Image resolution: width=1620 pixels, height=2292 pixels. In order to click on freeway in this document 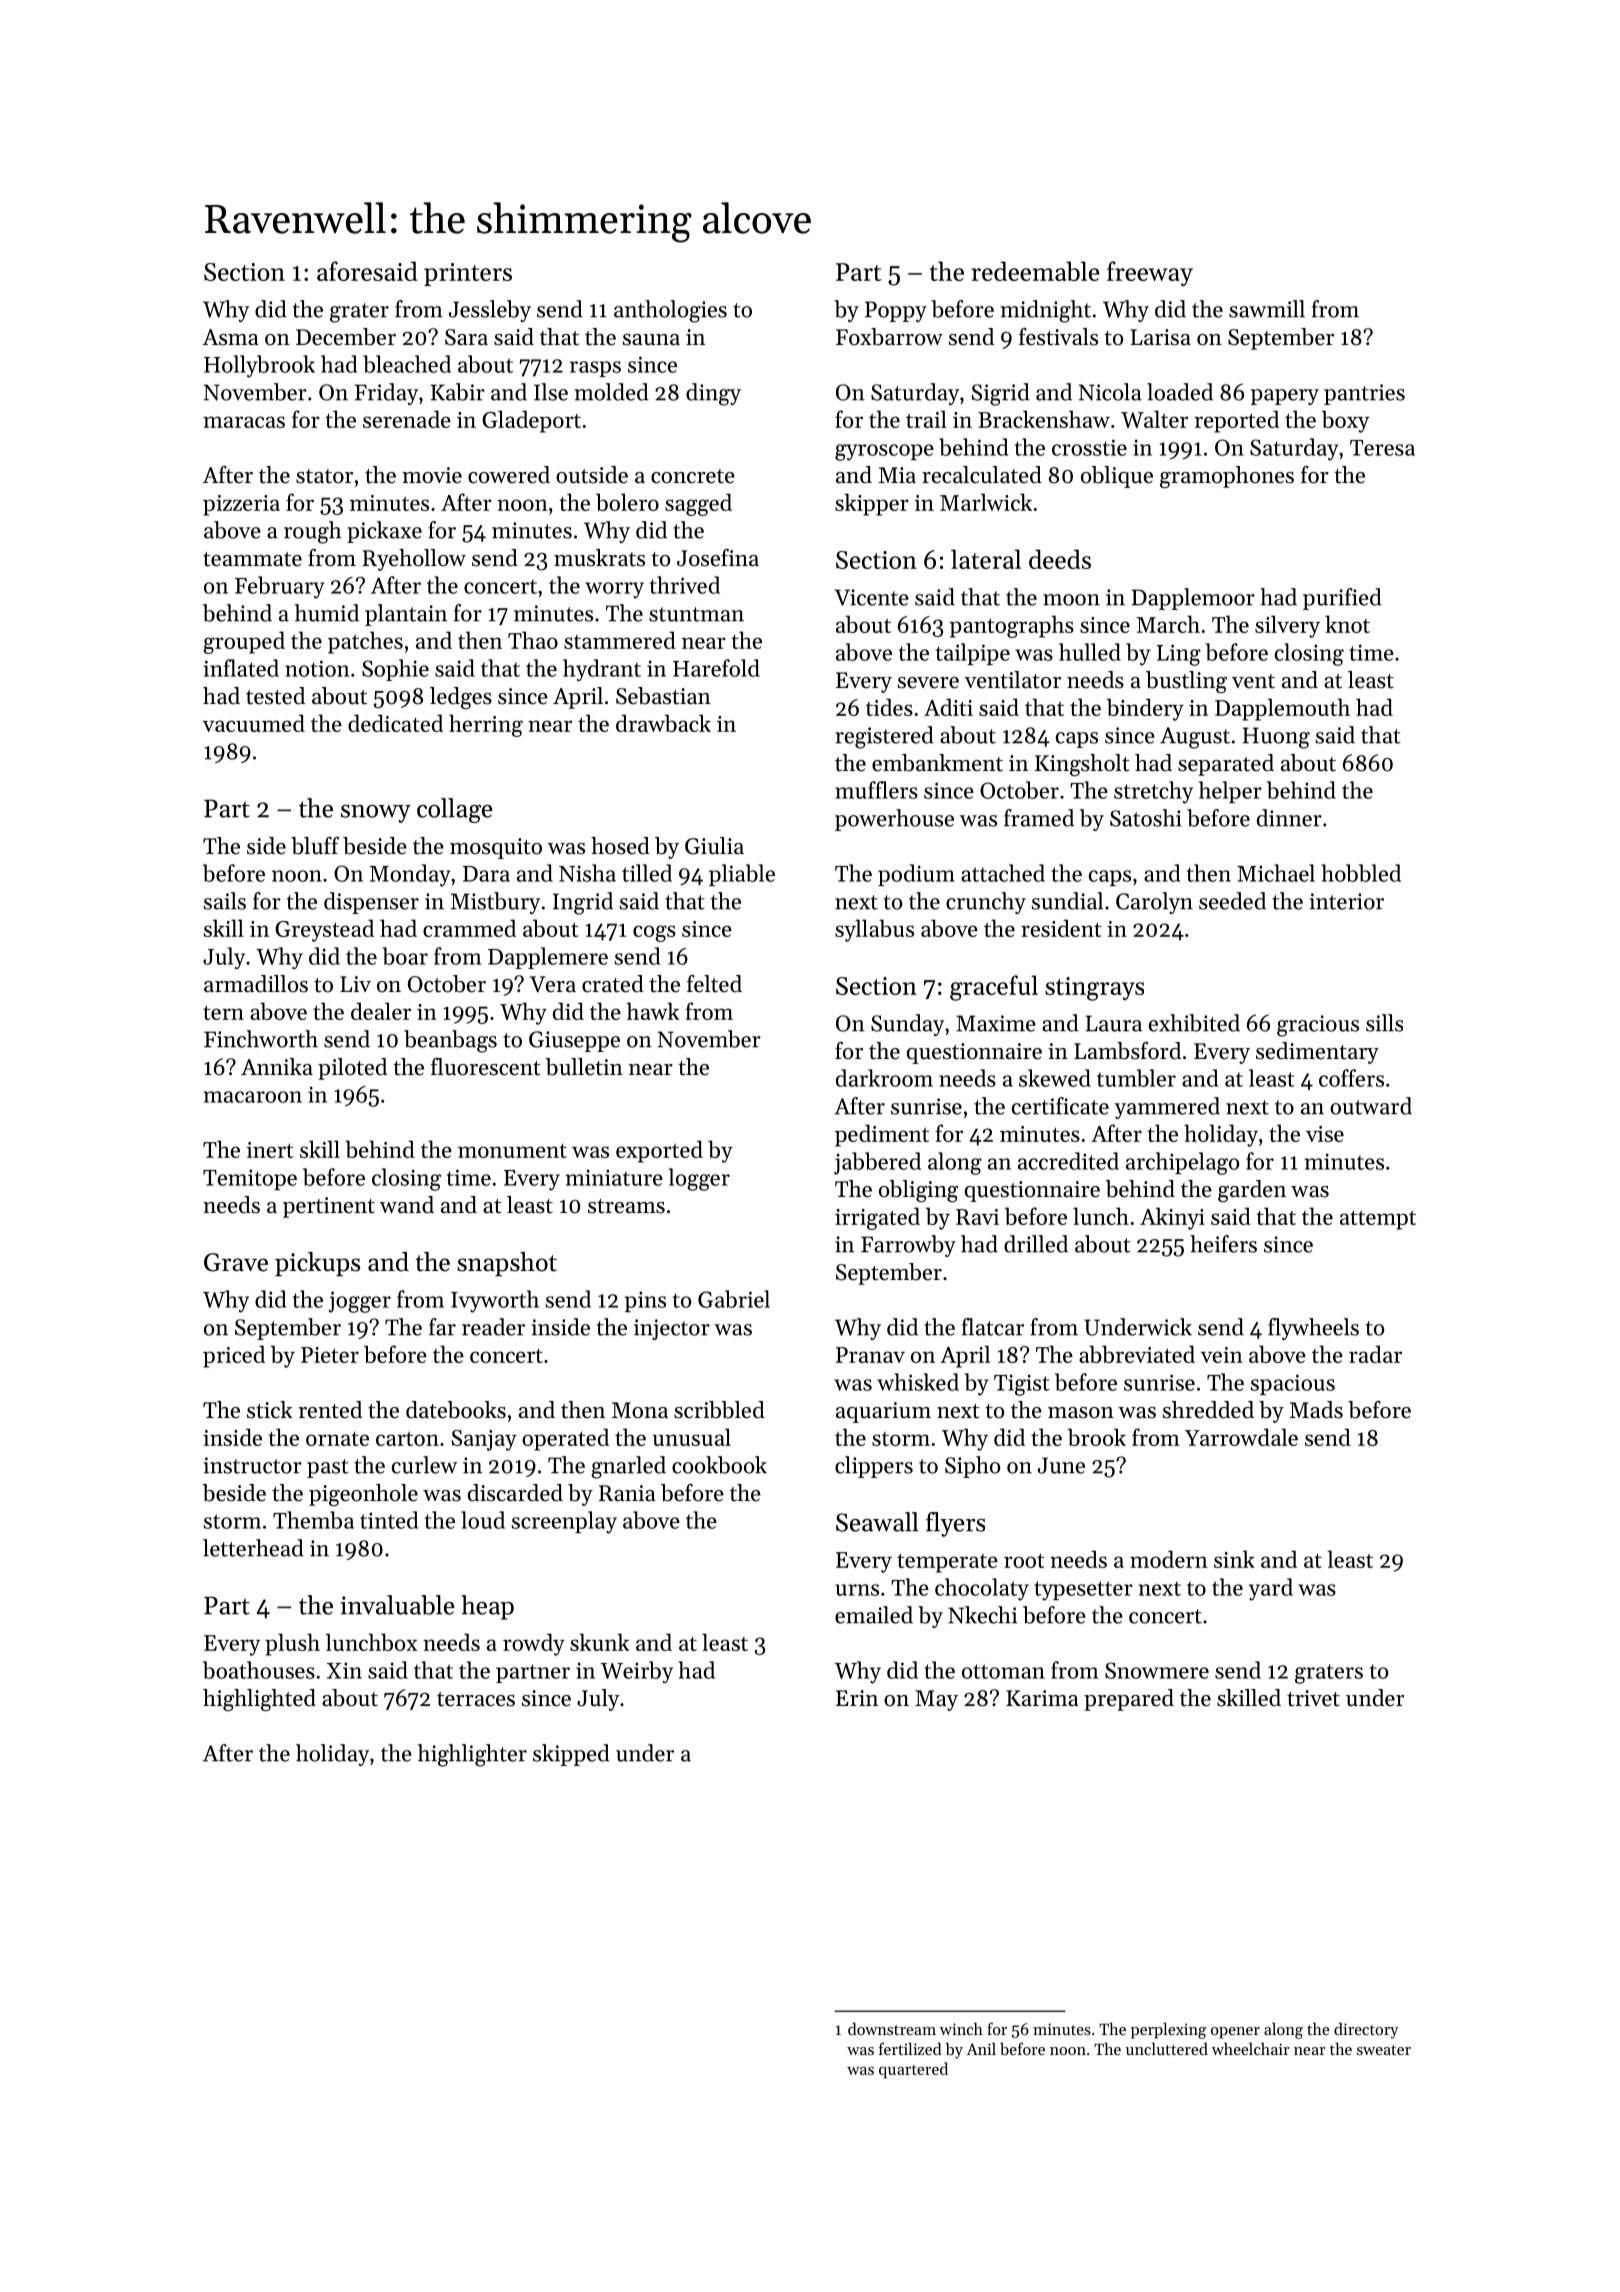, I will do `click(1150, 273)`.
